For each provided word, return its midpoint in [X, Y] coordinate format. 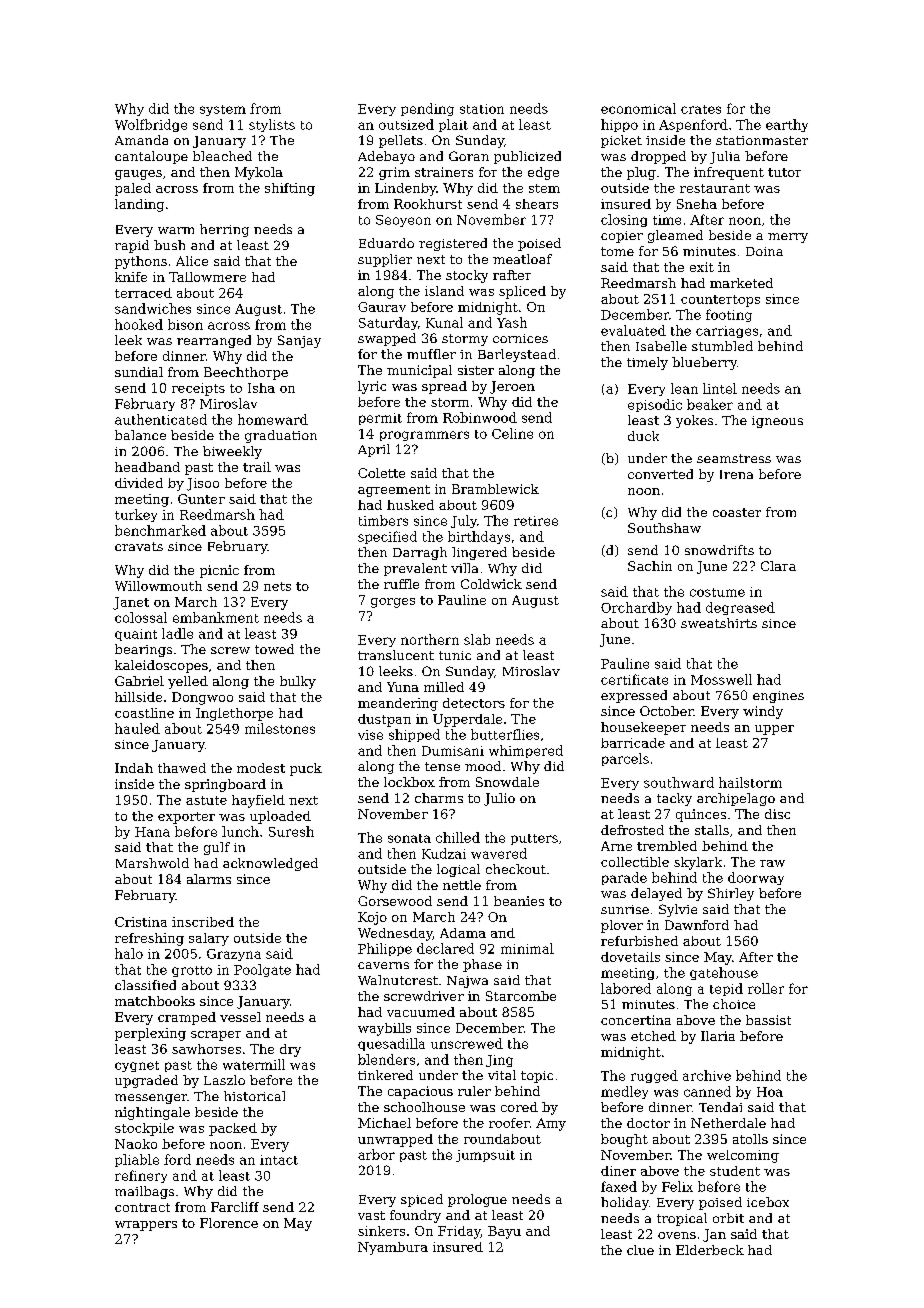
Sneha [697, 204]
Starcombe [521, 996]
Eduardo [386, 243]
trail [257, 467]
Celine [512, 433]
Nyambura [393, 1248]
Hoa [770, 1092]
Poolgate [262, 970]
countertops [720, 301]
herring [224, 230]
